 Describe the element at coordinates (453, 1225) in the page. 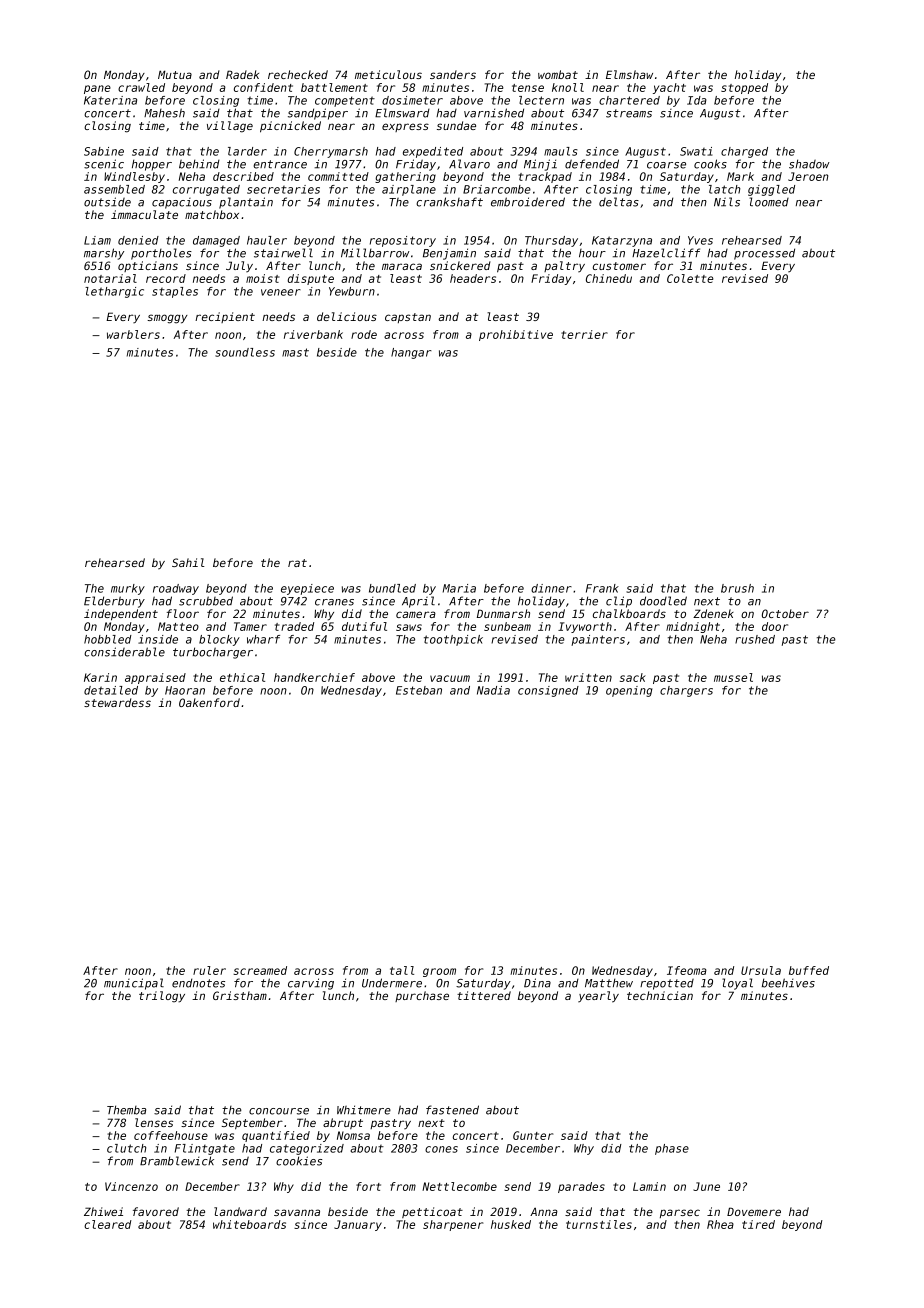

I see `sharpener` at that location.
